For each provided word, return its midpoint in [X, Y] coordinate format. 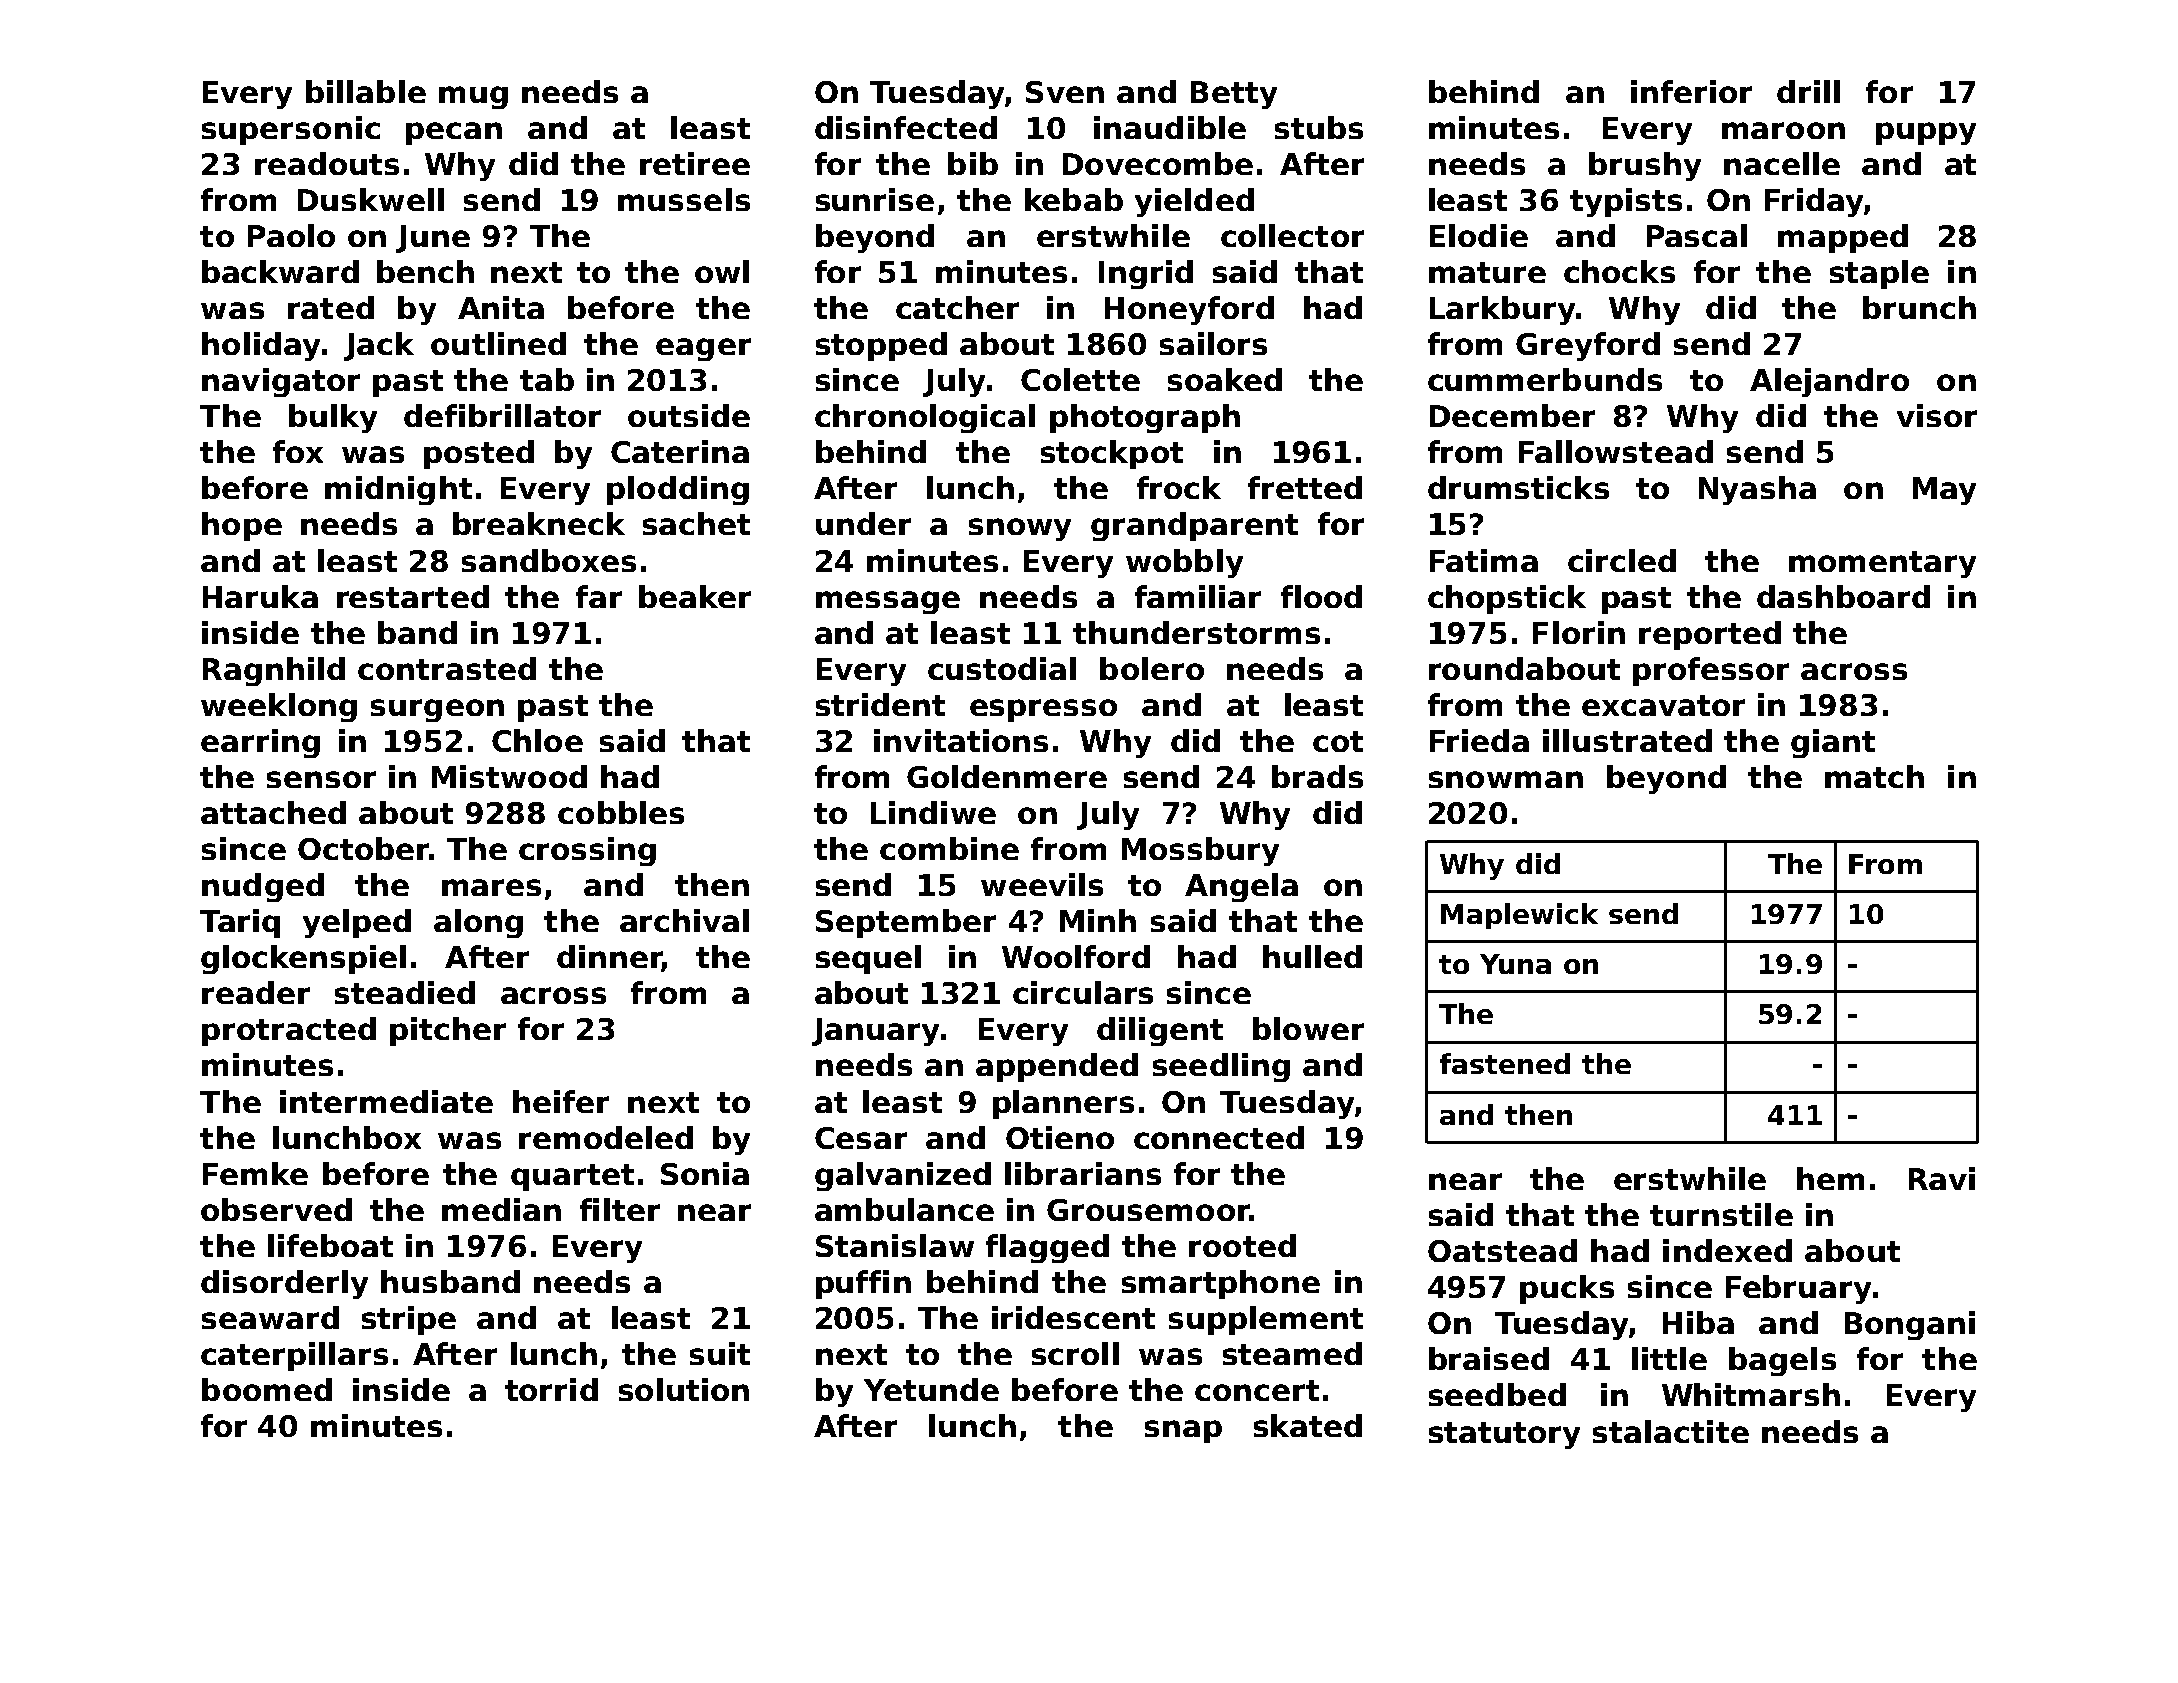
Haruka [260, 596]
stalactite [1671, 1431]
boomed [267, 1389]
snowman [1506, 779]
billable [366, 91]
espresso [1043, 710]
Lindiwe [933, 812]
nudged [263, 887]
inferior [1691, 91]
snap [1183, 1431]
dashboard [1843, 596]
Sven [1065, 92]
